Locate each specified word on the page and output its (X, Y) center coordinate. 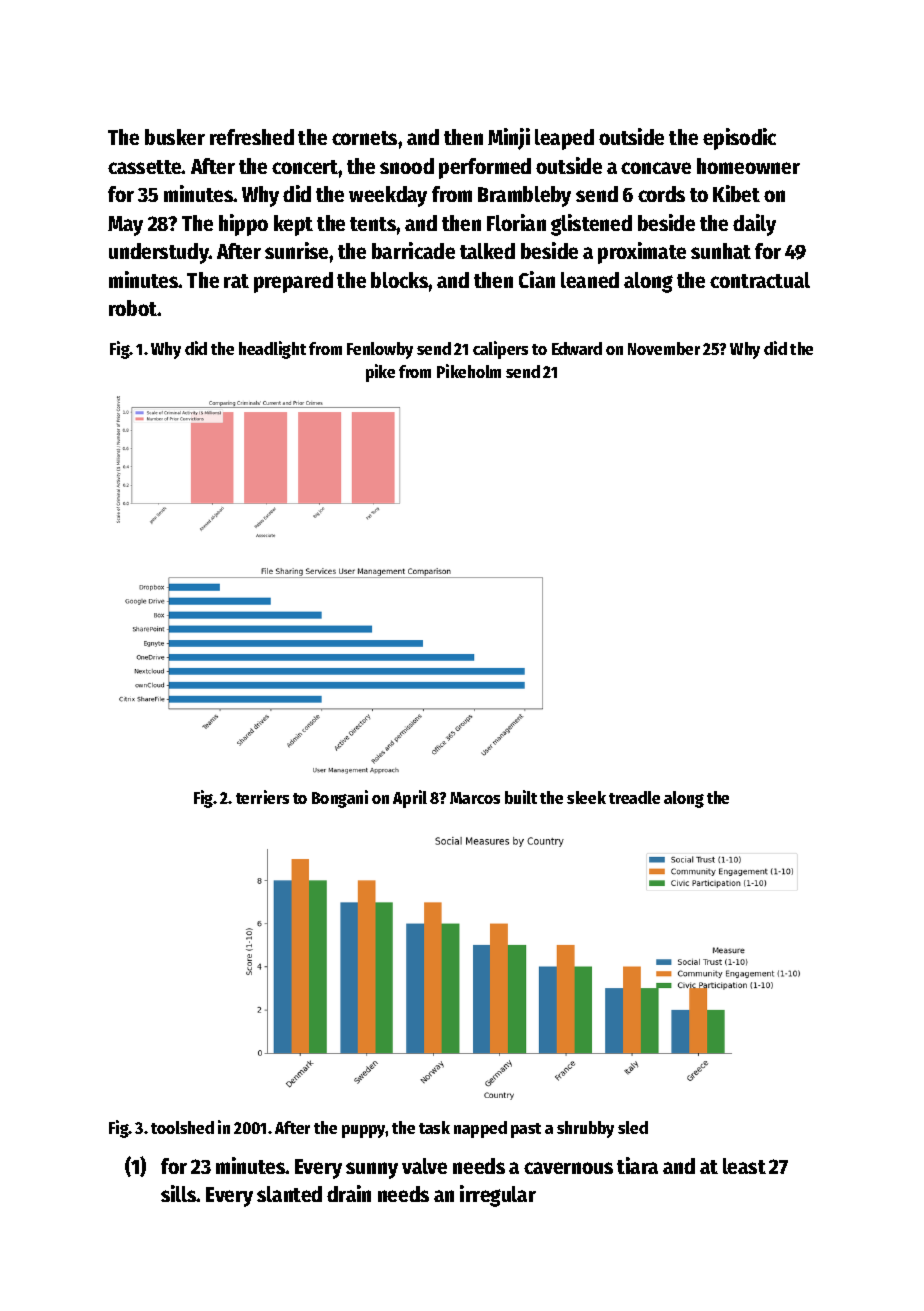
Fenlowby (380, 350)
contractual (760, 280)
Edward (577, 348)
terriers (262, 797)
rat (236, 281)
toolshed (182, 1127)
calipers (500, 350)
